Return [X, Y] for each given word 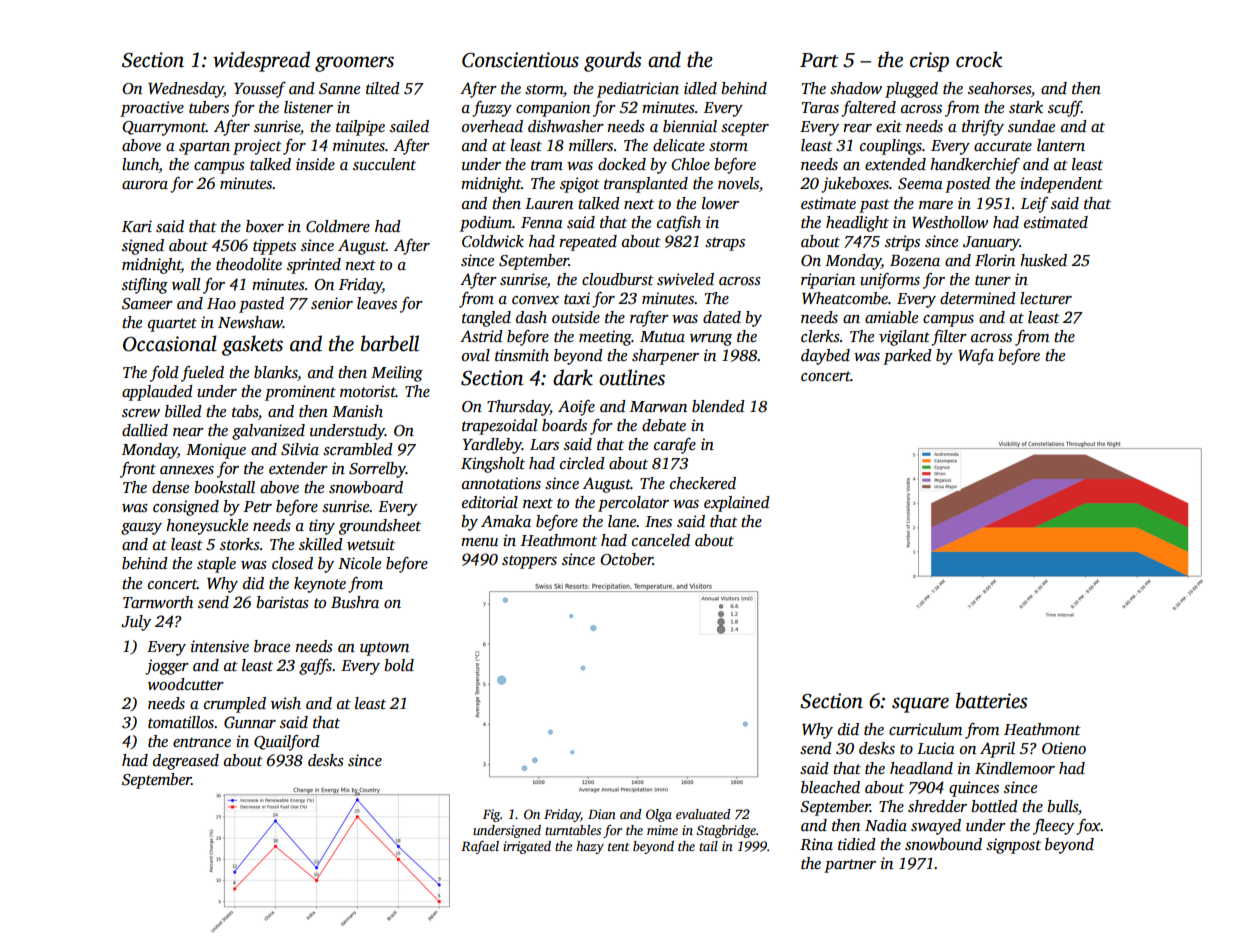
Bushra [355, 602]
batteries [991, 700]
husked [1043, 260]
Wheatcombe [845, 298]
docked [622, 164]
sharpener [665, 357]
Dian [602, 814]
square [920, 705]
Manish [357, 411]
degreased [186, 762]
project [257, 147]
